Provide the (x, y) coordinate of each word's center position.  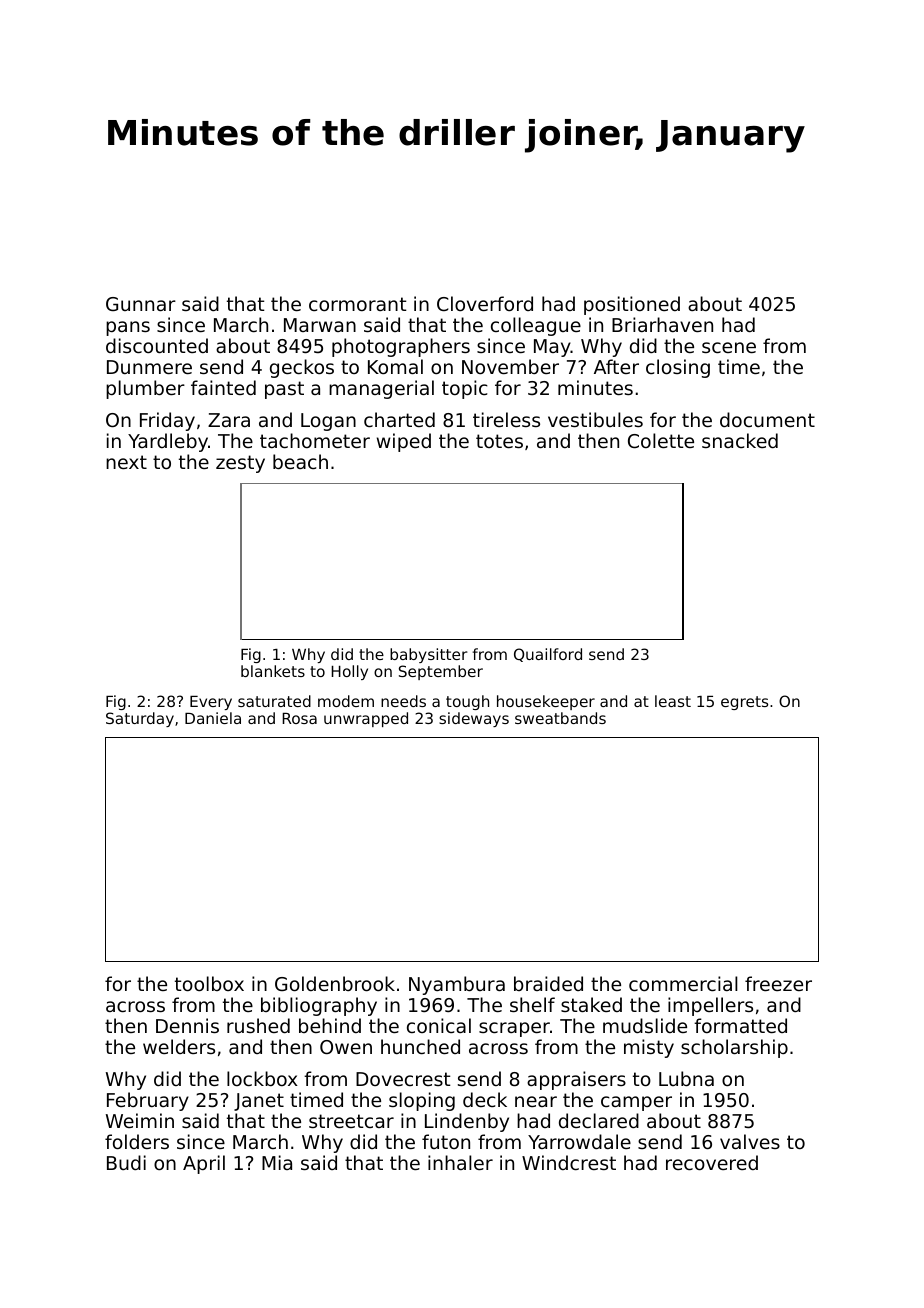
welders (179, 1046)
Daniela (213, 718)
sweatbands (560, 718)
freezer (778, 983)
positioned (632, 305)
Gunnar (141, 304)
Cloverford (485, 303)
